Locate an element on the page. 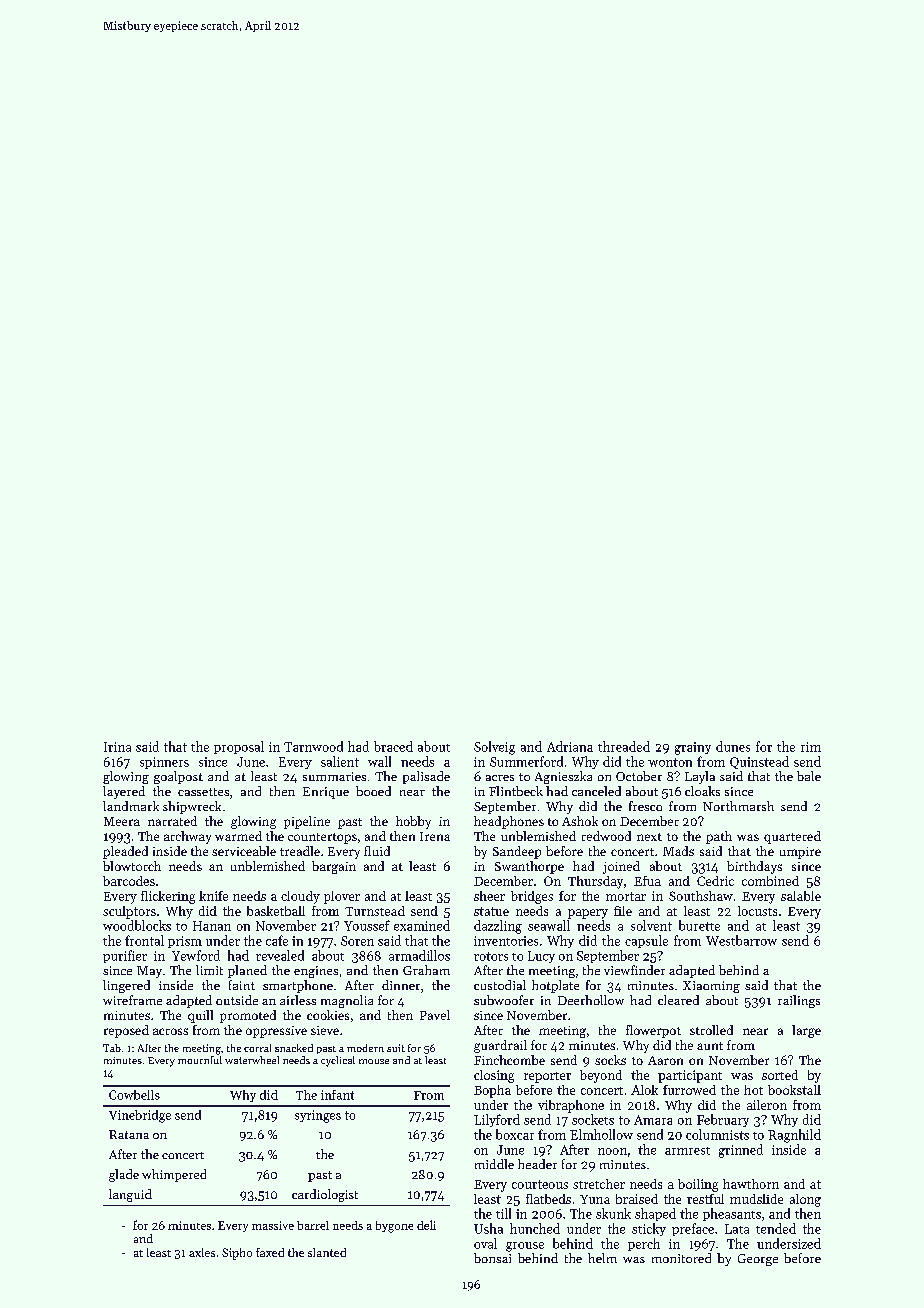  Soren is located at coordinates (357, 941).
